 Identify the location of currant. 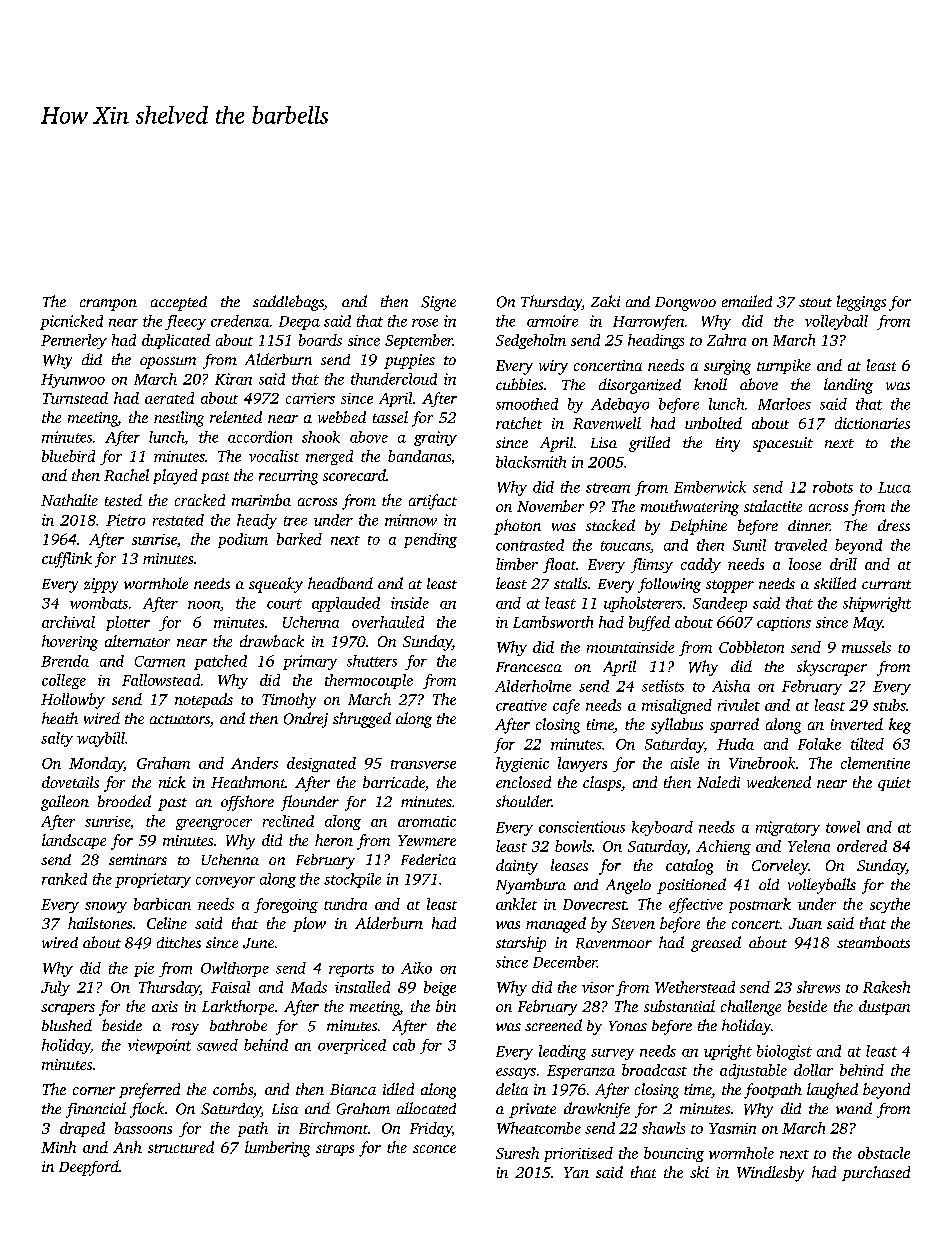
(886, 584).
